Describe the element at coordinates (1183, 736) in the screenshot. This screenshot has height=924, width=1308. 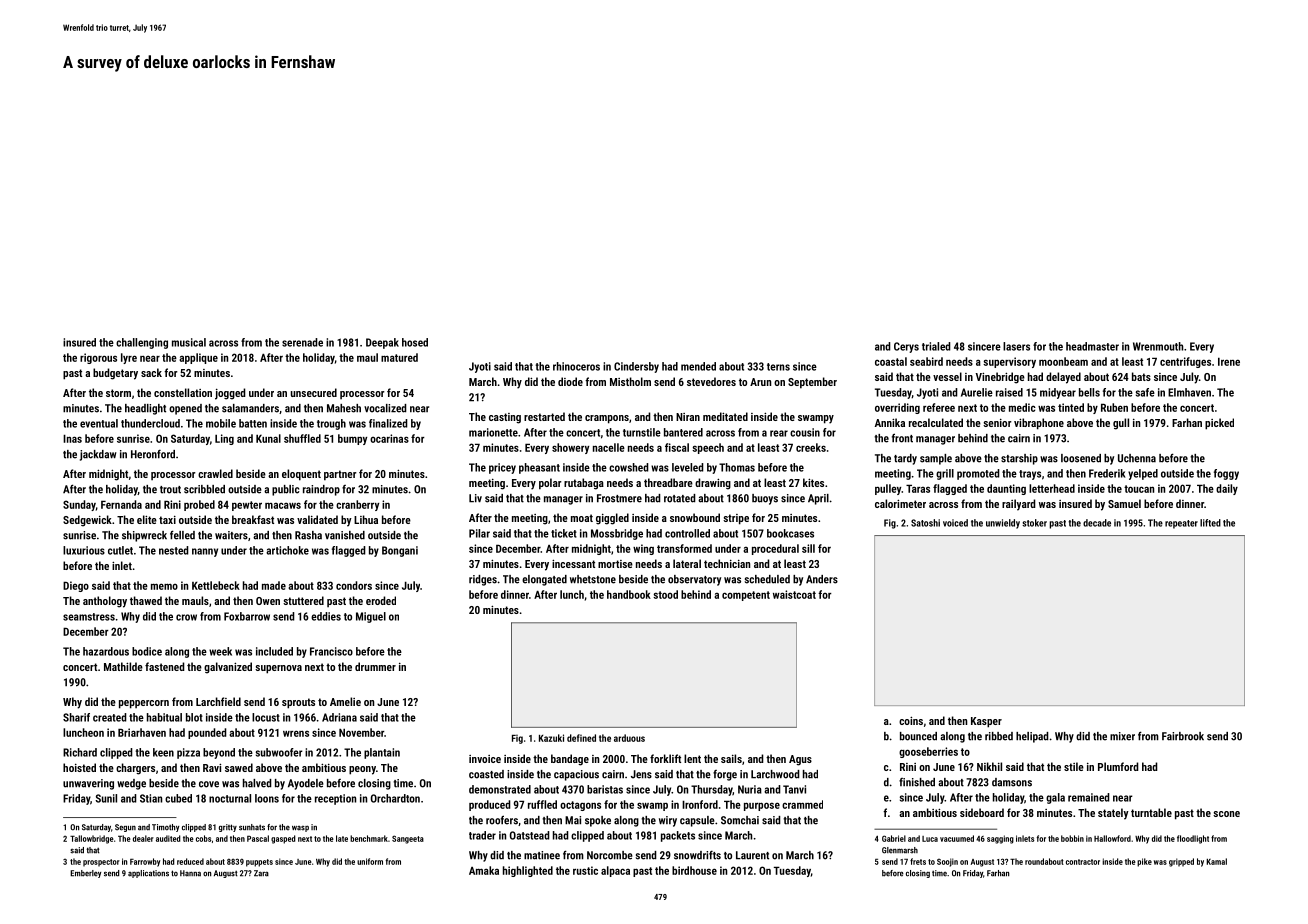
I see `Fairbrook` at that location.
